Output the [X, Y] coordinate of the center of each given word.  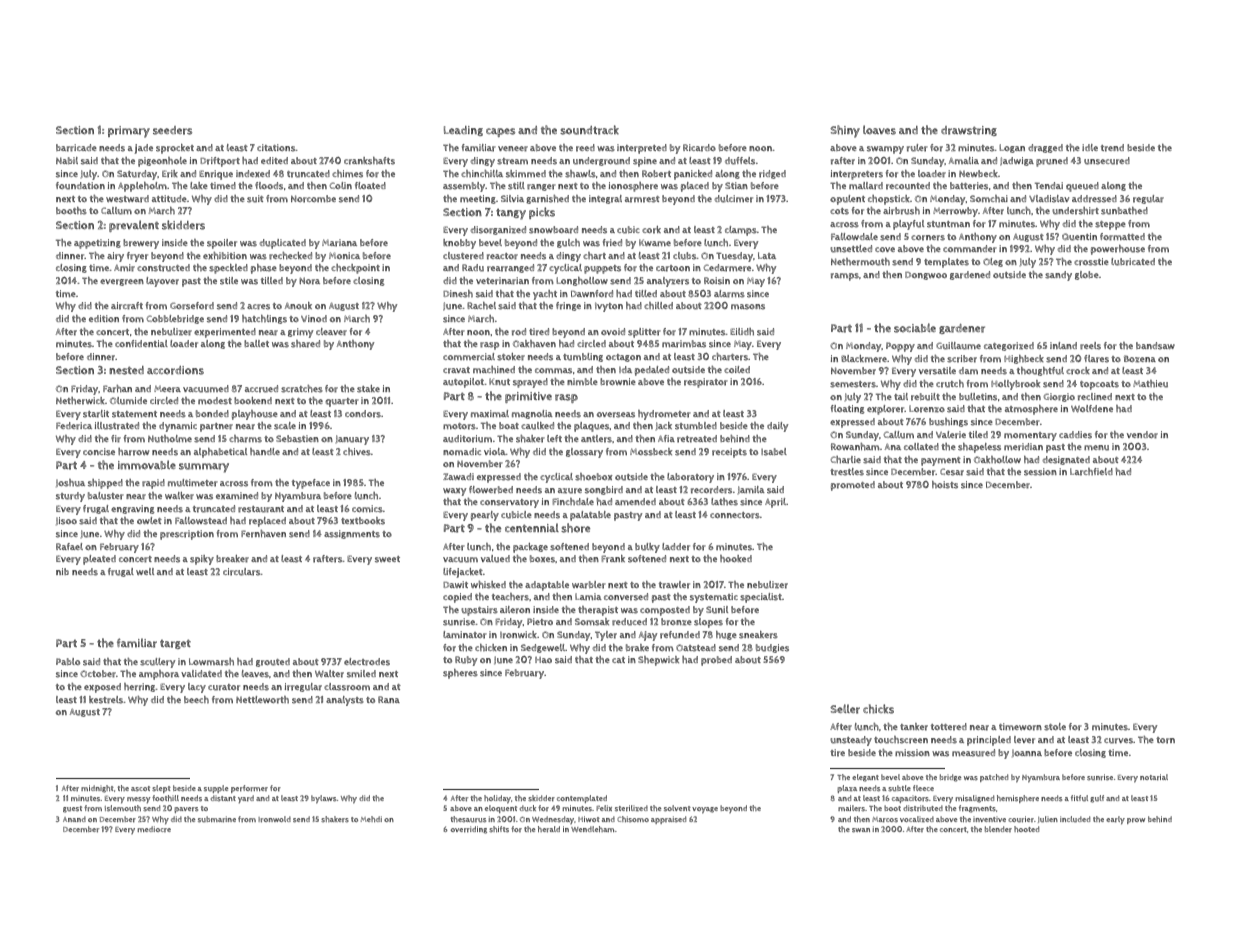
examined [237, 495]
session [1040, 472]
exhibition [225, 256]
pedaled [652, 371]
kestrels [106, 700]
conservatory [509, 503]
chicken [491, 648]
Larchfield [1091, 472]
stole [1055, 727]
